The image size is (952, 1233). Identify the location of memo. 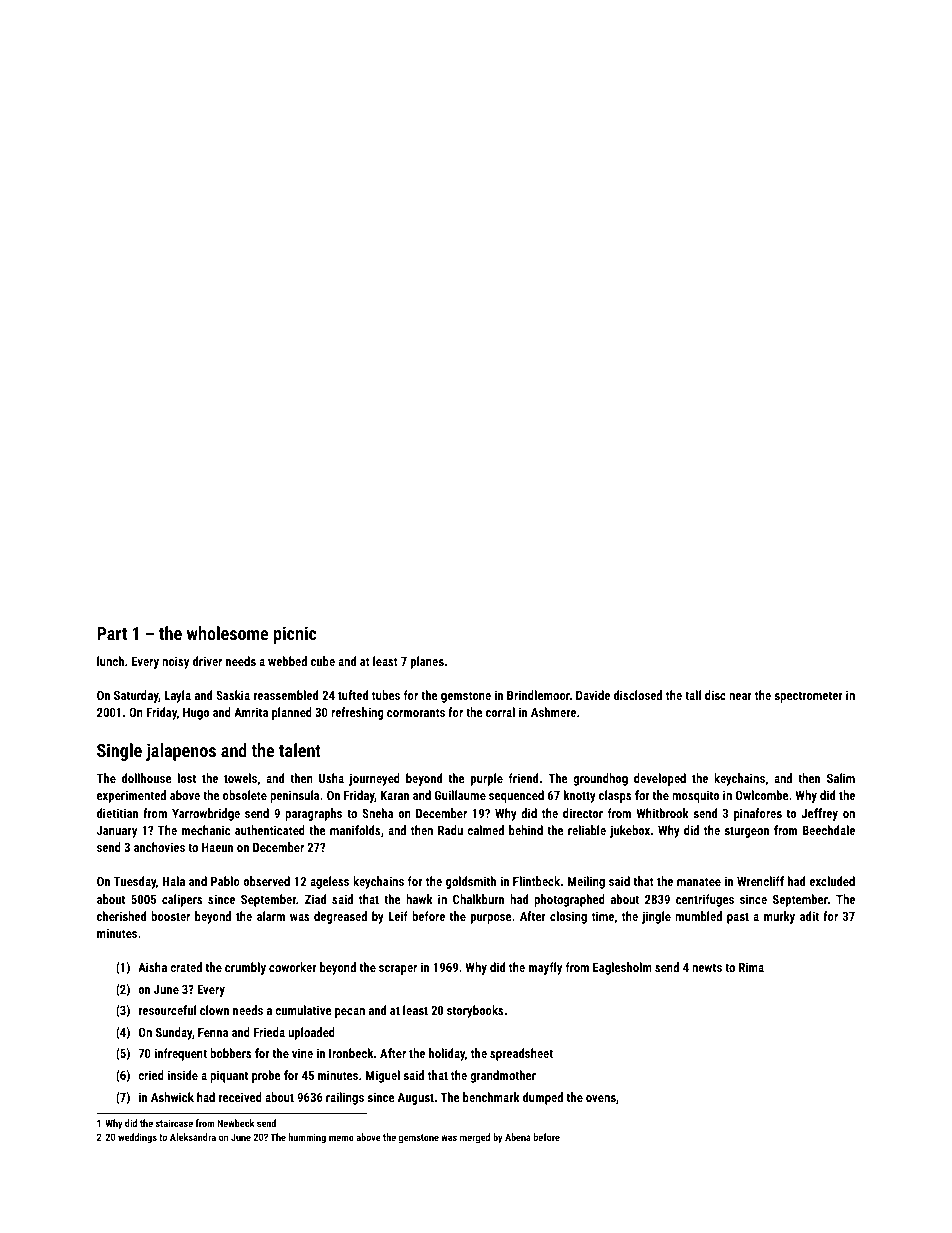
(341, 1138).
